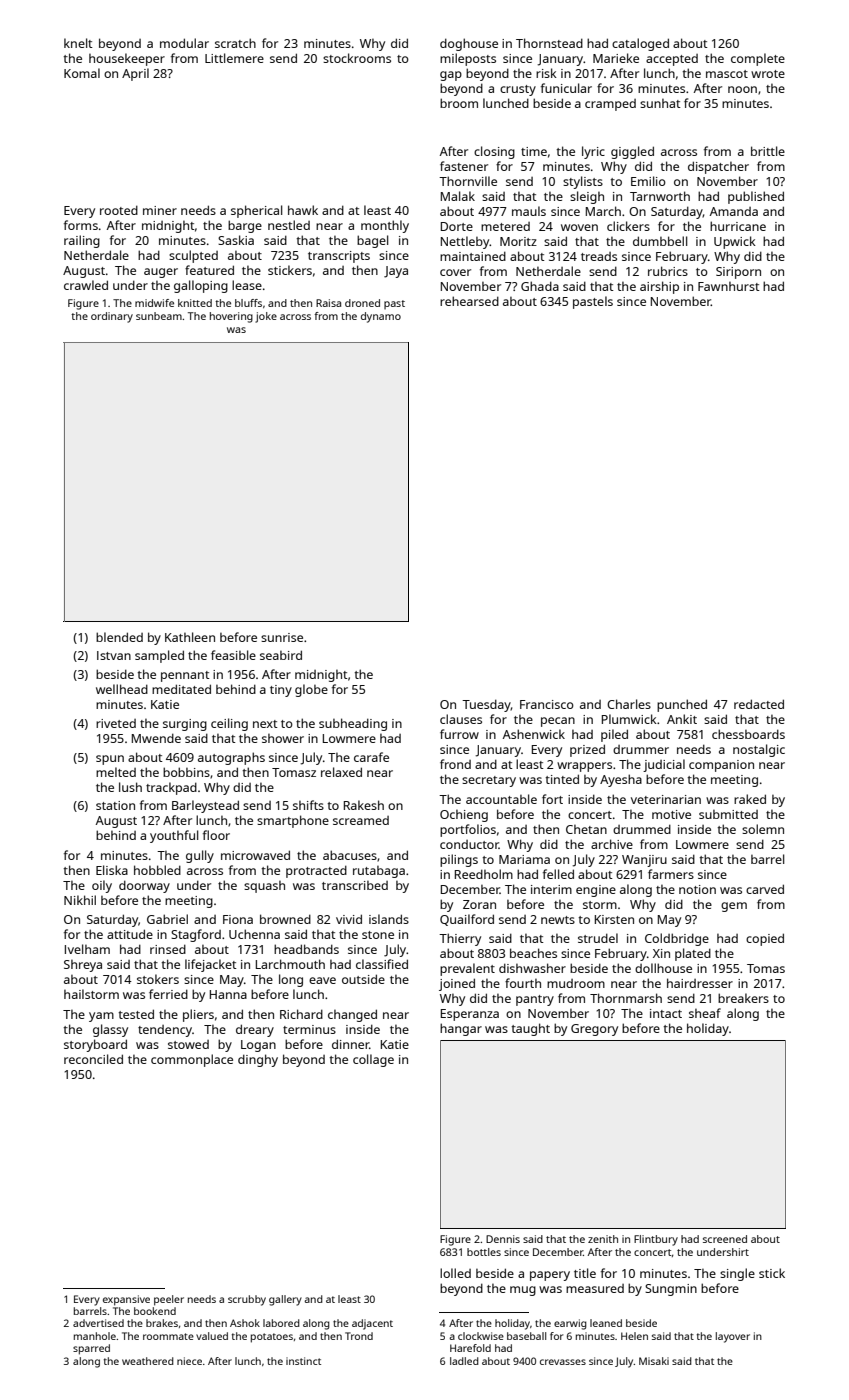  What do you see at coordinates (205, 806) in the screenshot?
I see `Barleystead` at bounding box center [205, 806].
